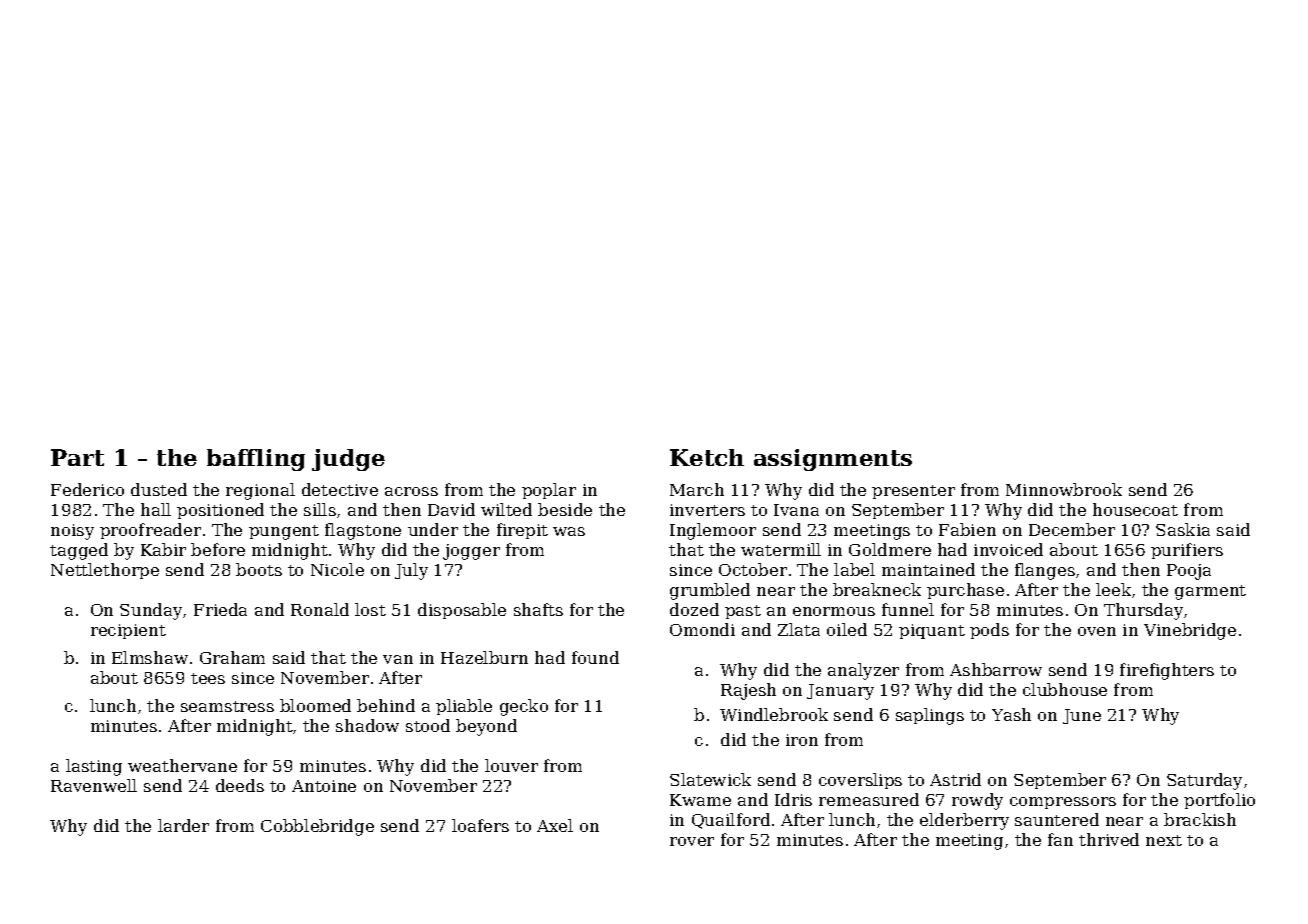 This image has height=924, width=1308. What do you see at coordinates (1190, 631) in the image?
I see `Vinebridge` at bounding box center [1190, 631].
